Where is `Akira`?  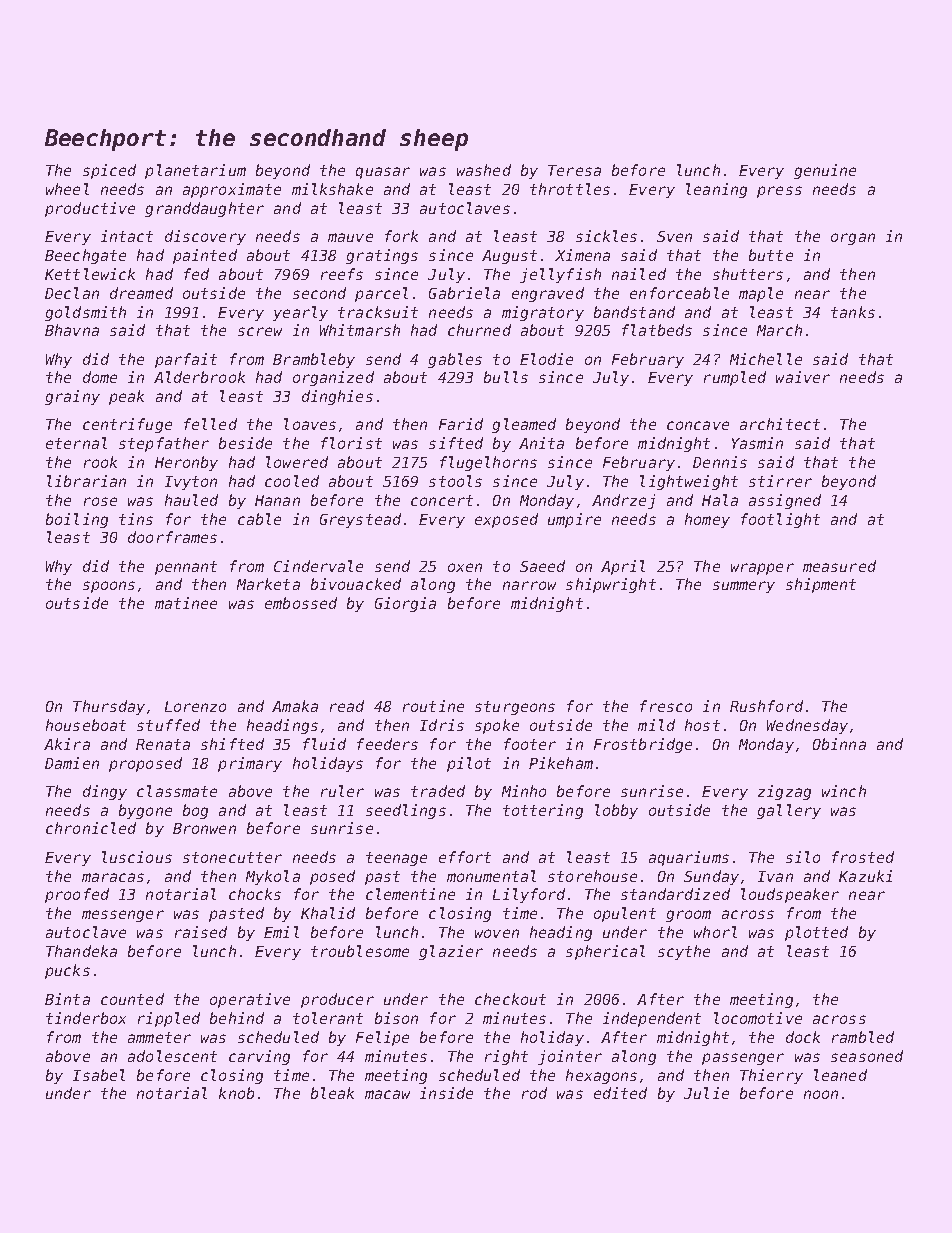
Akira is located at coordinates (67, 744).
